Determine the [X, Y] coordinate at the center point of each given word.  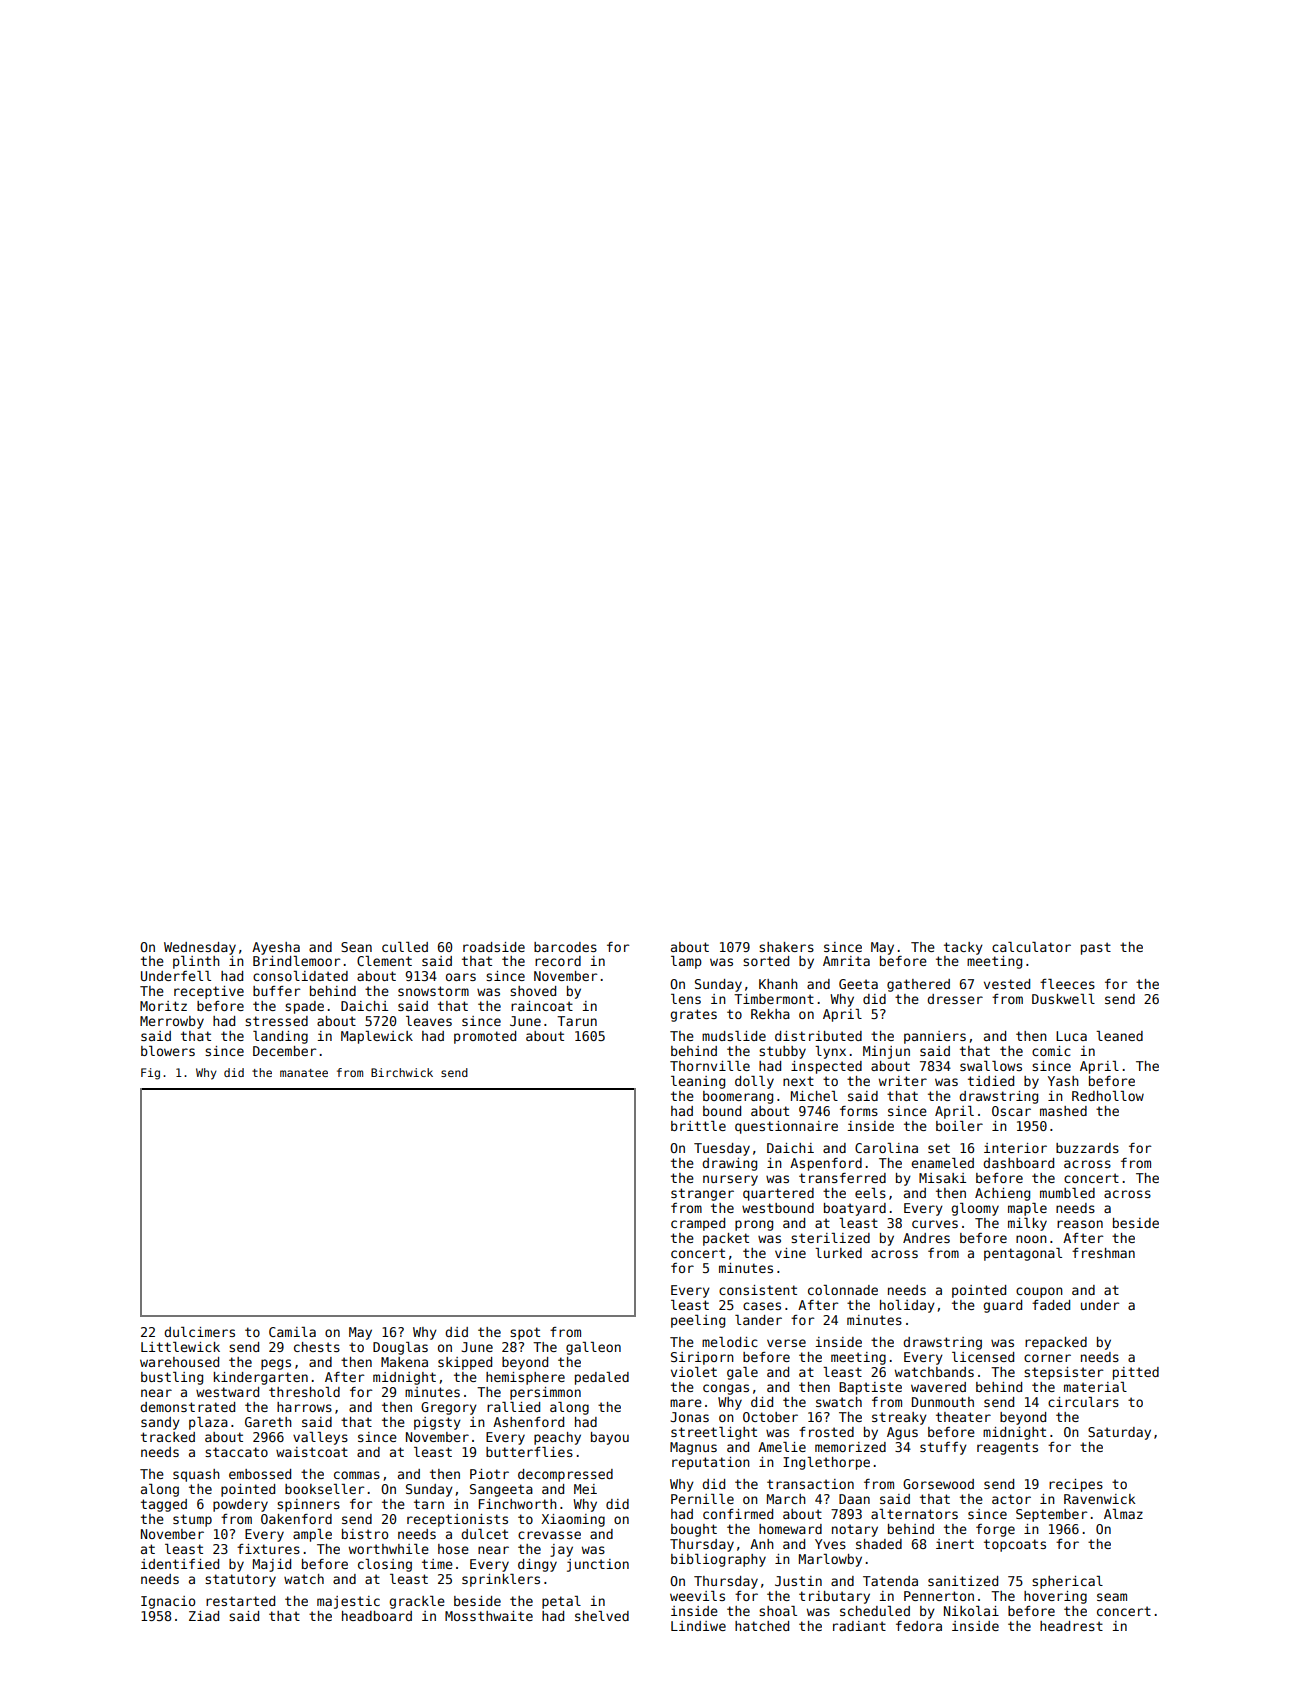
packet [726, 1239]
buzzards [1087, 1148]
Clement [384, 961]
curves [935, 1224]
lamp [686, 962]
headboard [377, 1616]
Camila [292, 1332]
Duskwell [1063, 999]
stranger [702, 1194]
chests [317, 1347]
